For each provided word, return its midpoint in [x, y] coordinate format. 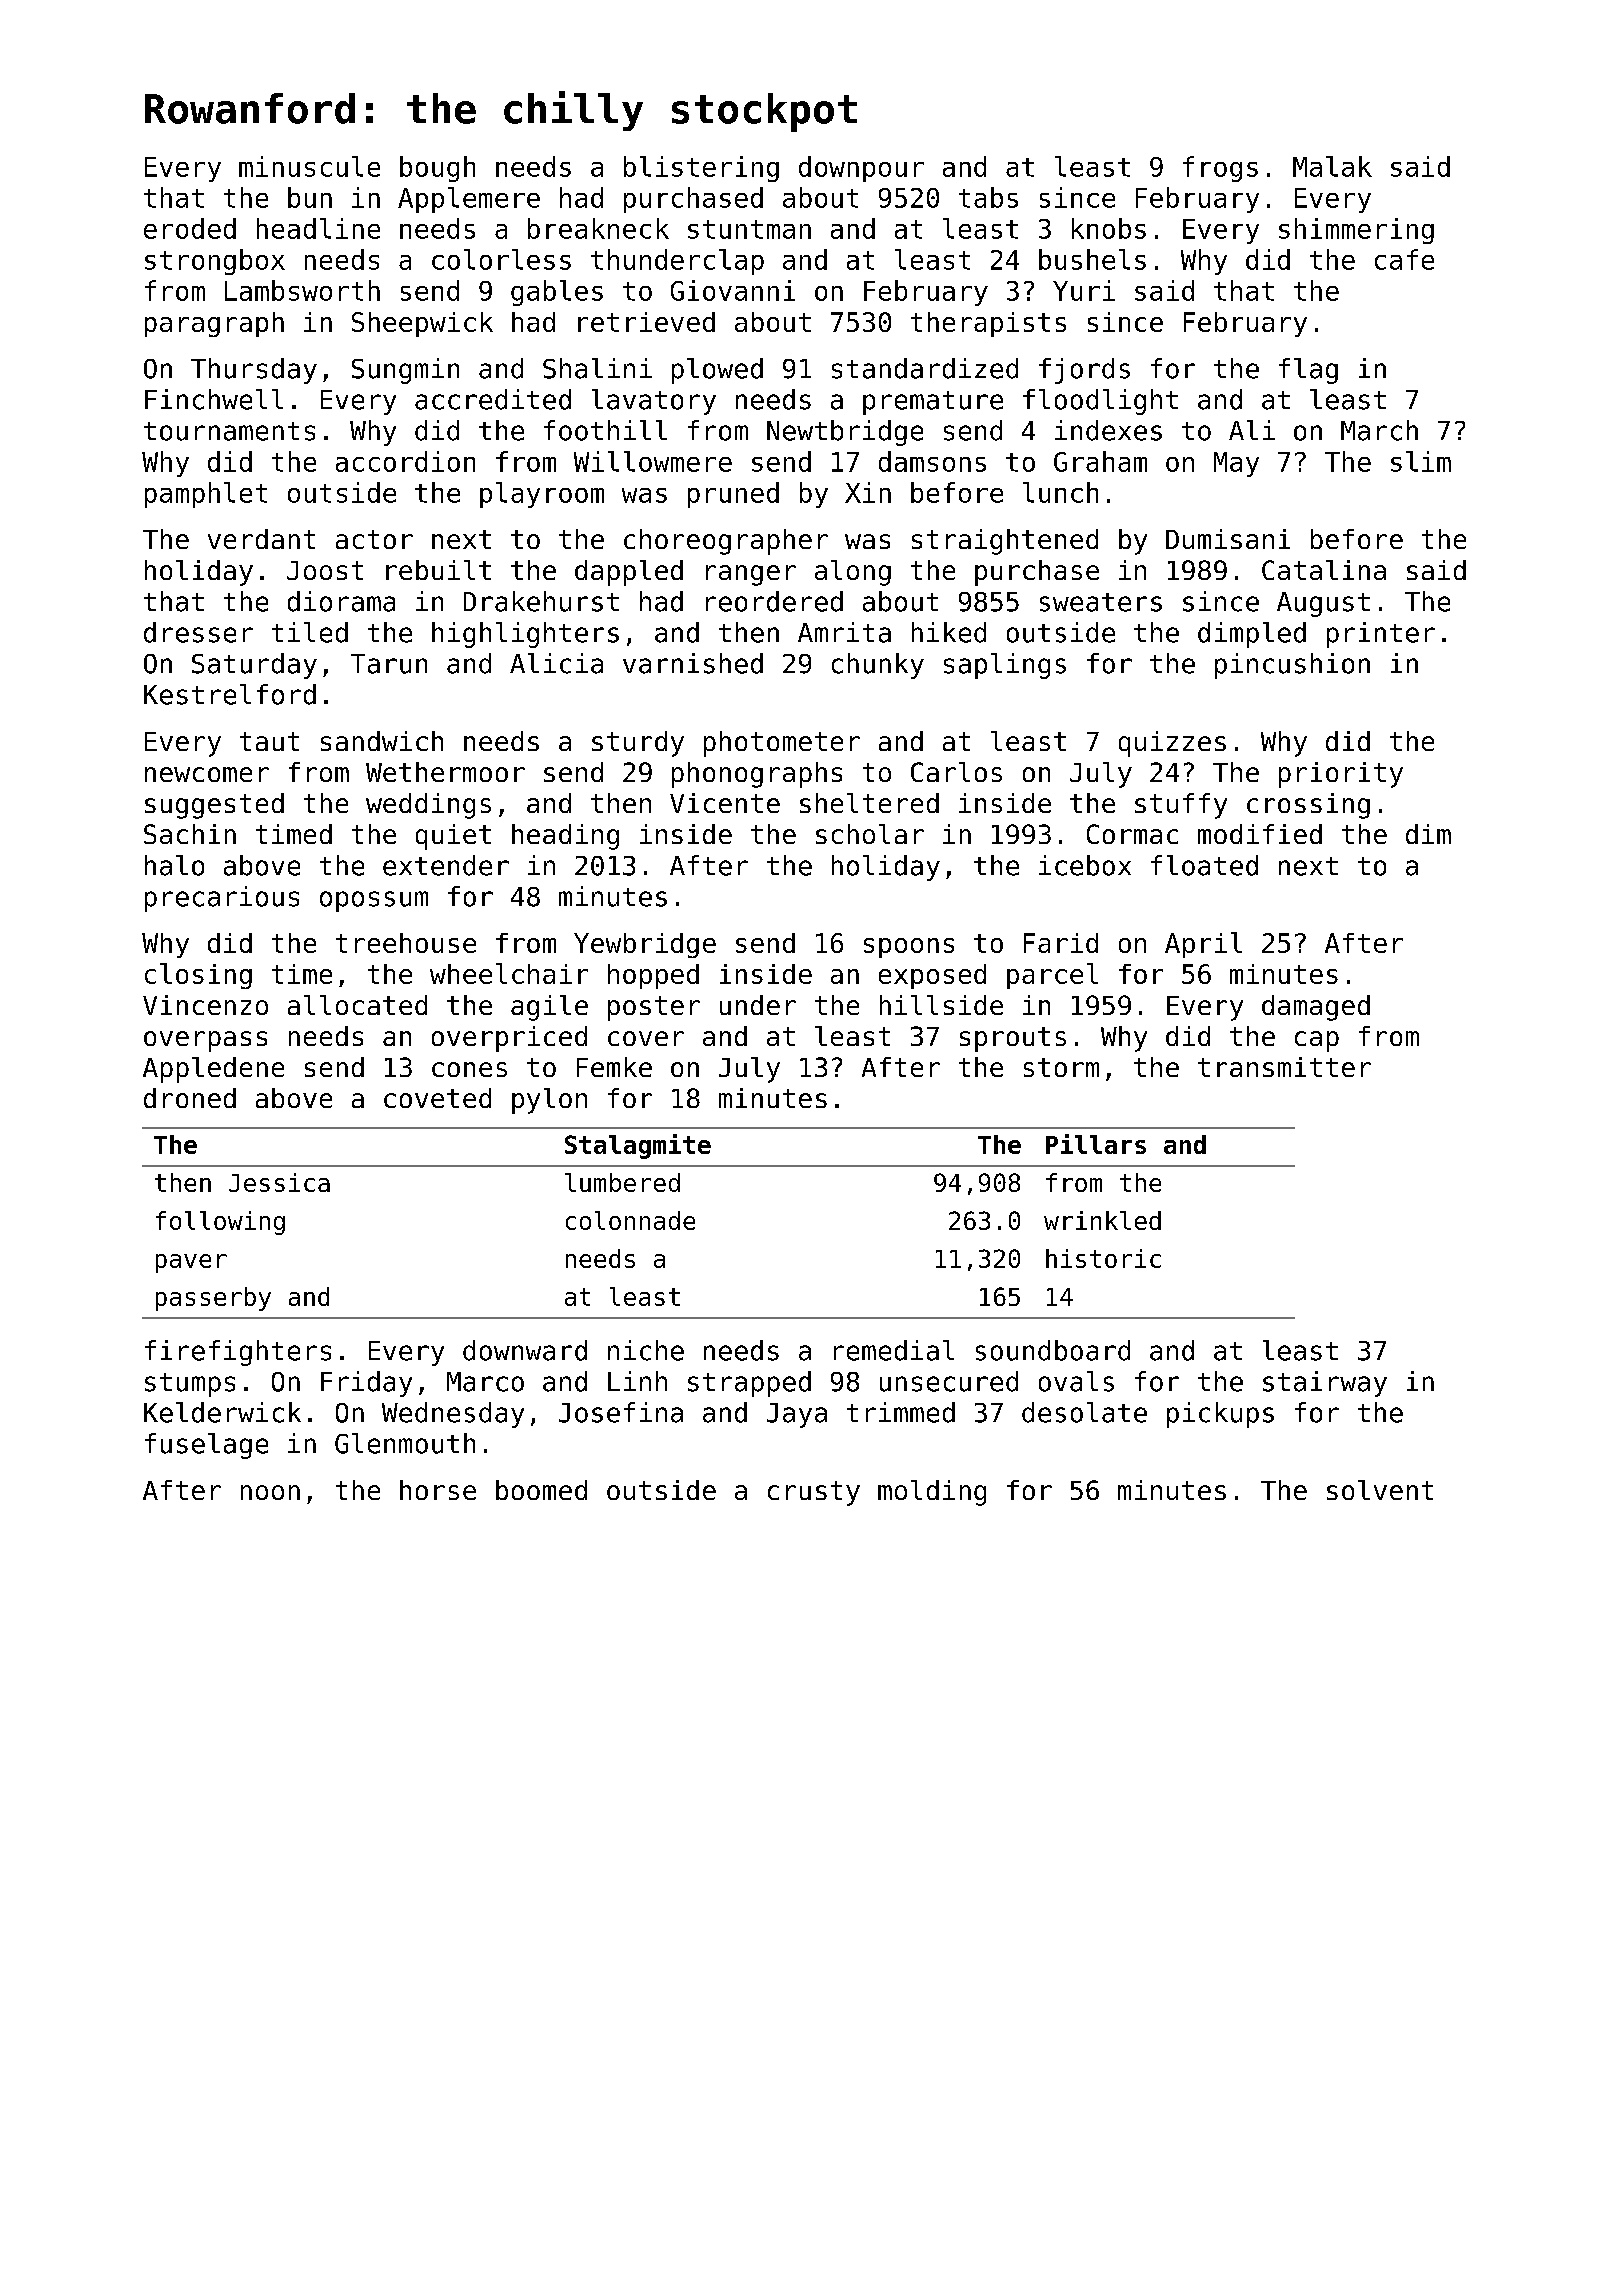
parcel [1052, 976]
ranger [751, 575]
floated [1204, 865]
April [1203, 945]
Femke [614, 1067]
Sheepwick [422, 324]
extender [446, 865]
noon [270, 1492]
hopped [653, 976]
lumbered [622, 1182]
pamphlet [206, 495]
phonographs [757, 775]
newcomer [207, 774]
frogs [1220, 169]
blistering [701, 169]
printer [1381, 635]
